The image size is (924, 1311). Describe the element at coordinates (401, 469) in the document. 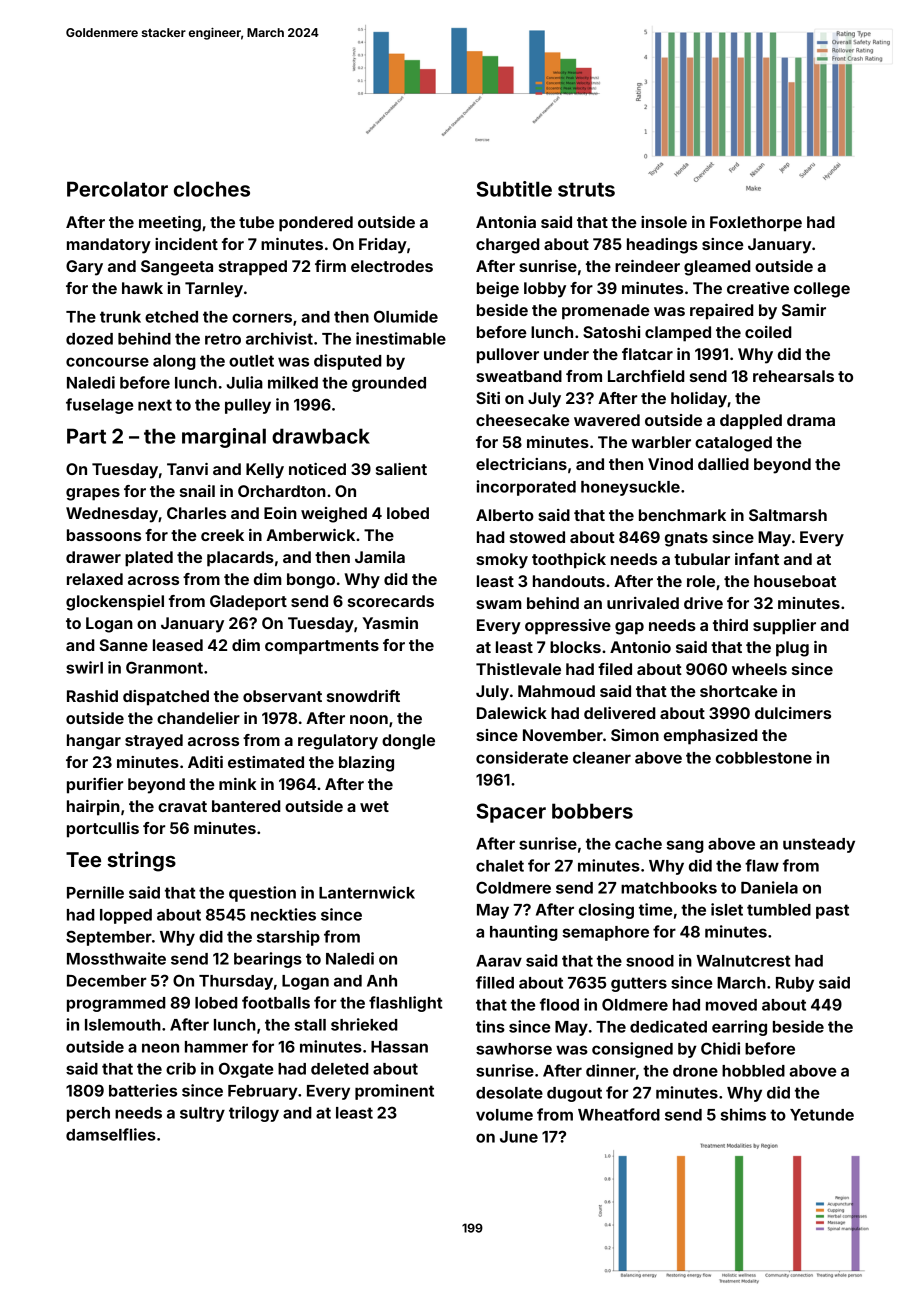

I see `salient` at that location.
